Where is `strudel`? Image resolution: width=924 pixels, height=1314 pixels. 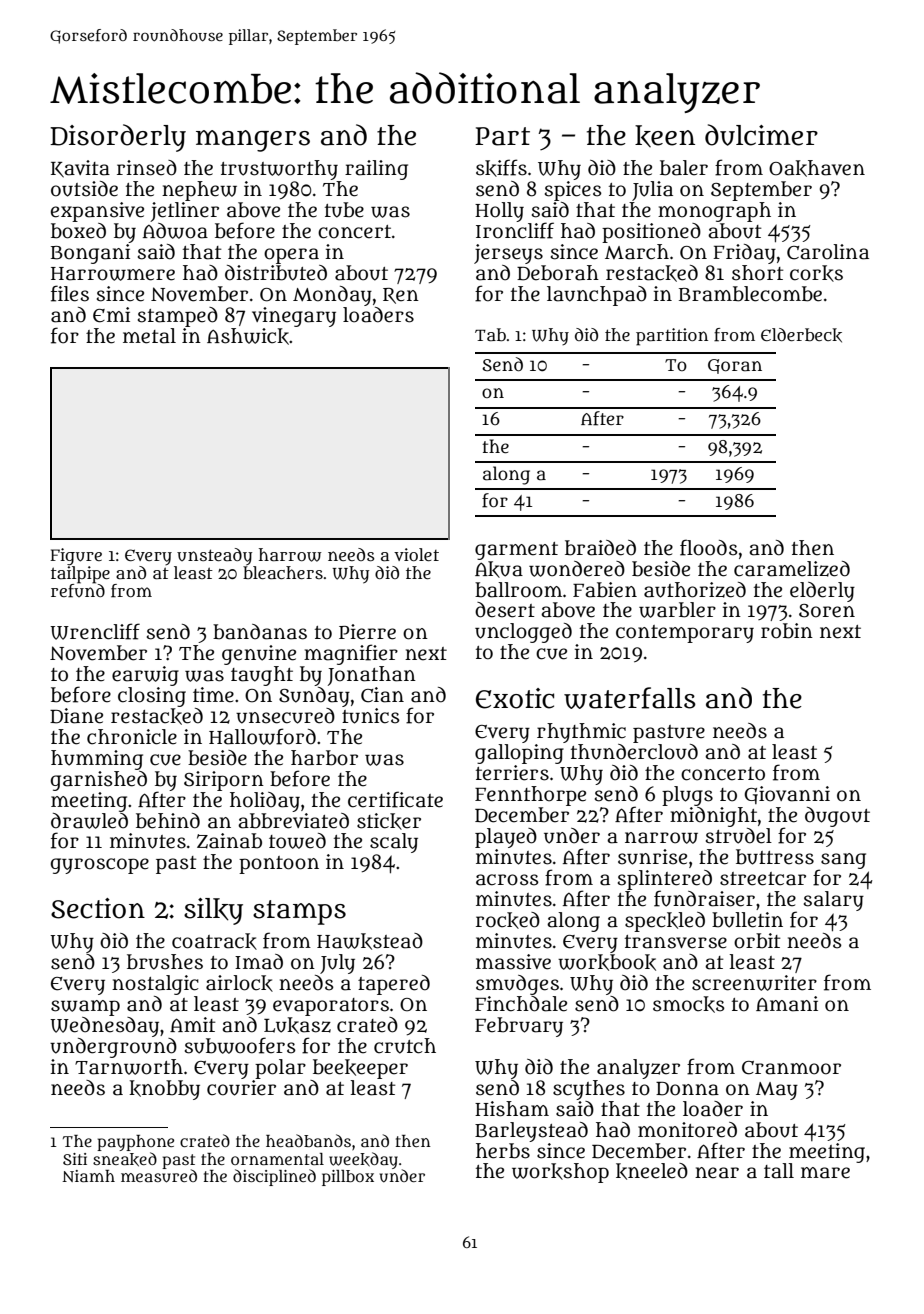
strudel is located at coordinates (739, 836).
